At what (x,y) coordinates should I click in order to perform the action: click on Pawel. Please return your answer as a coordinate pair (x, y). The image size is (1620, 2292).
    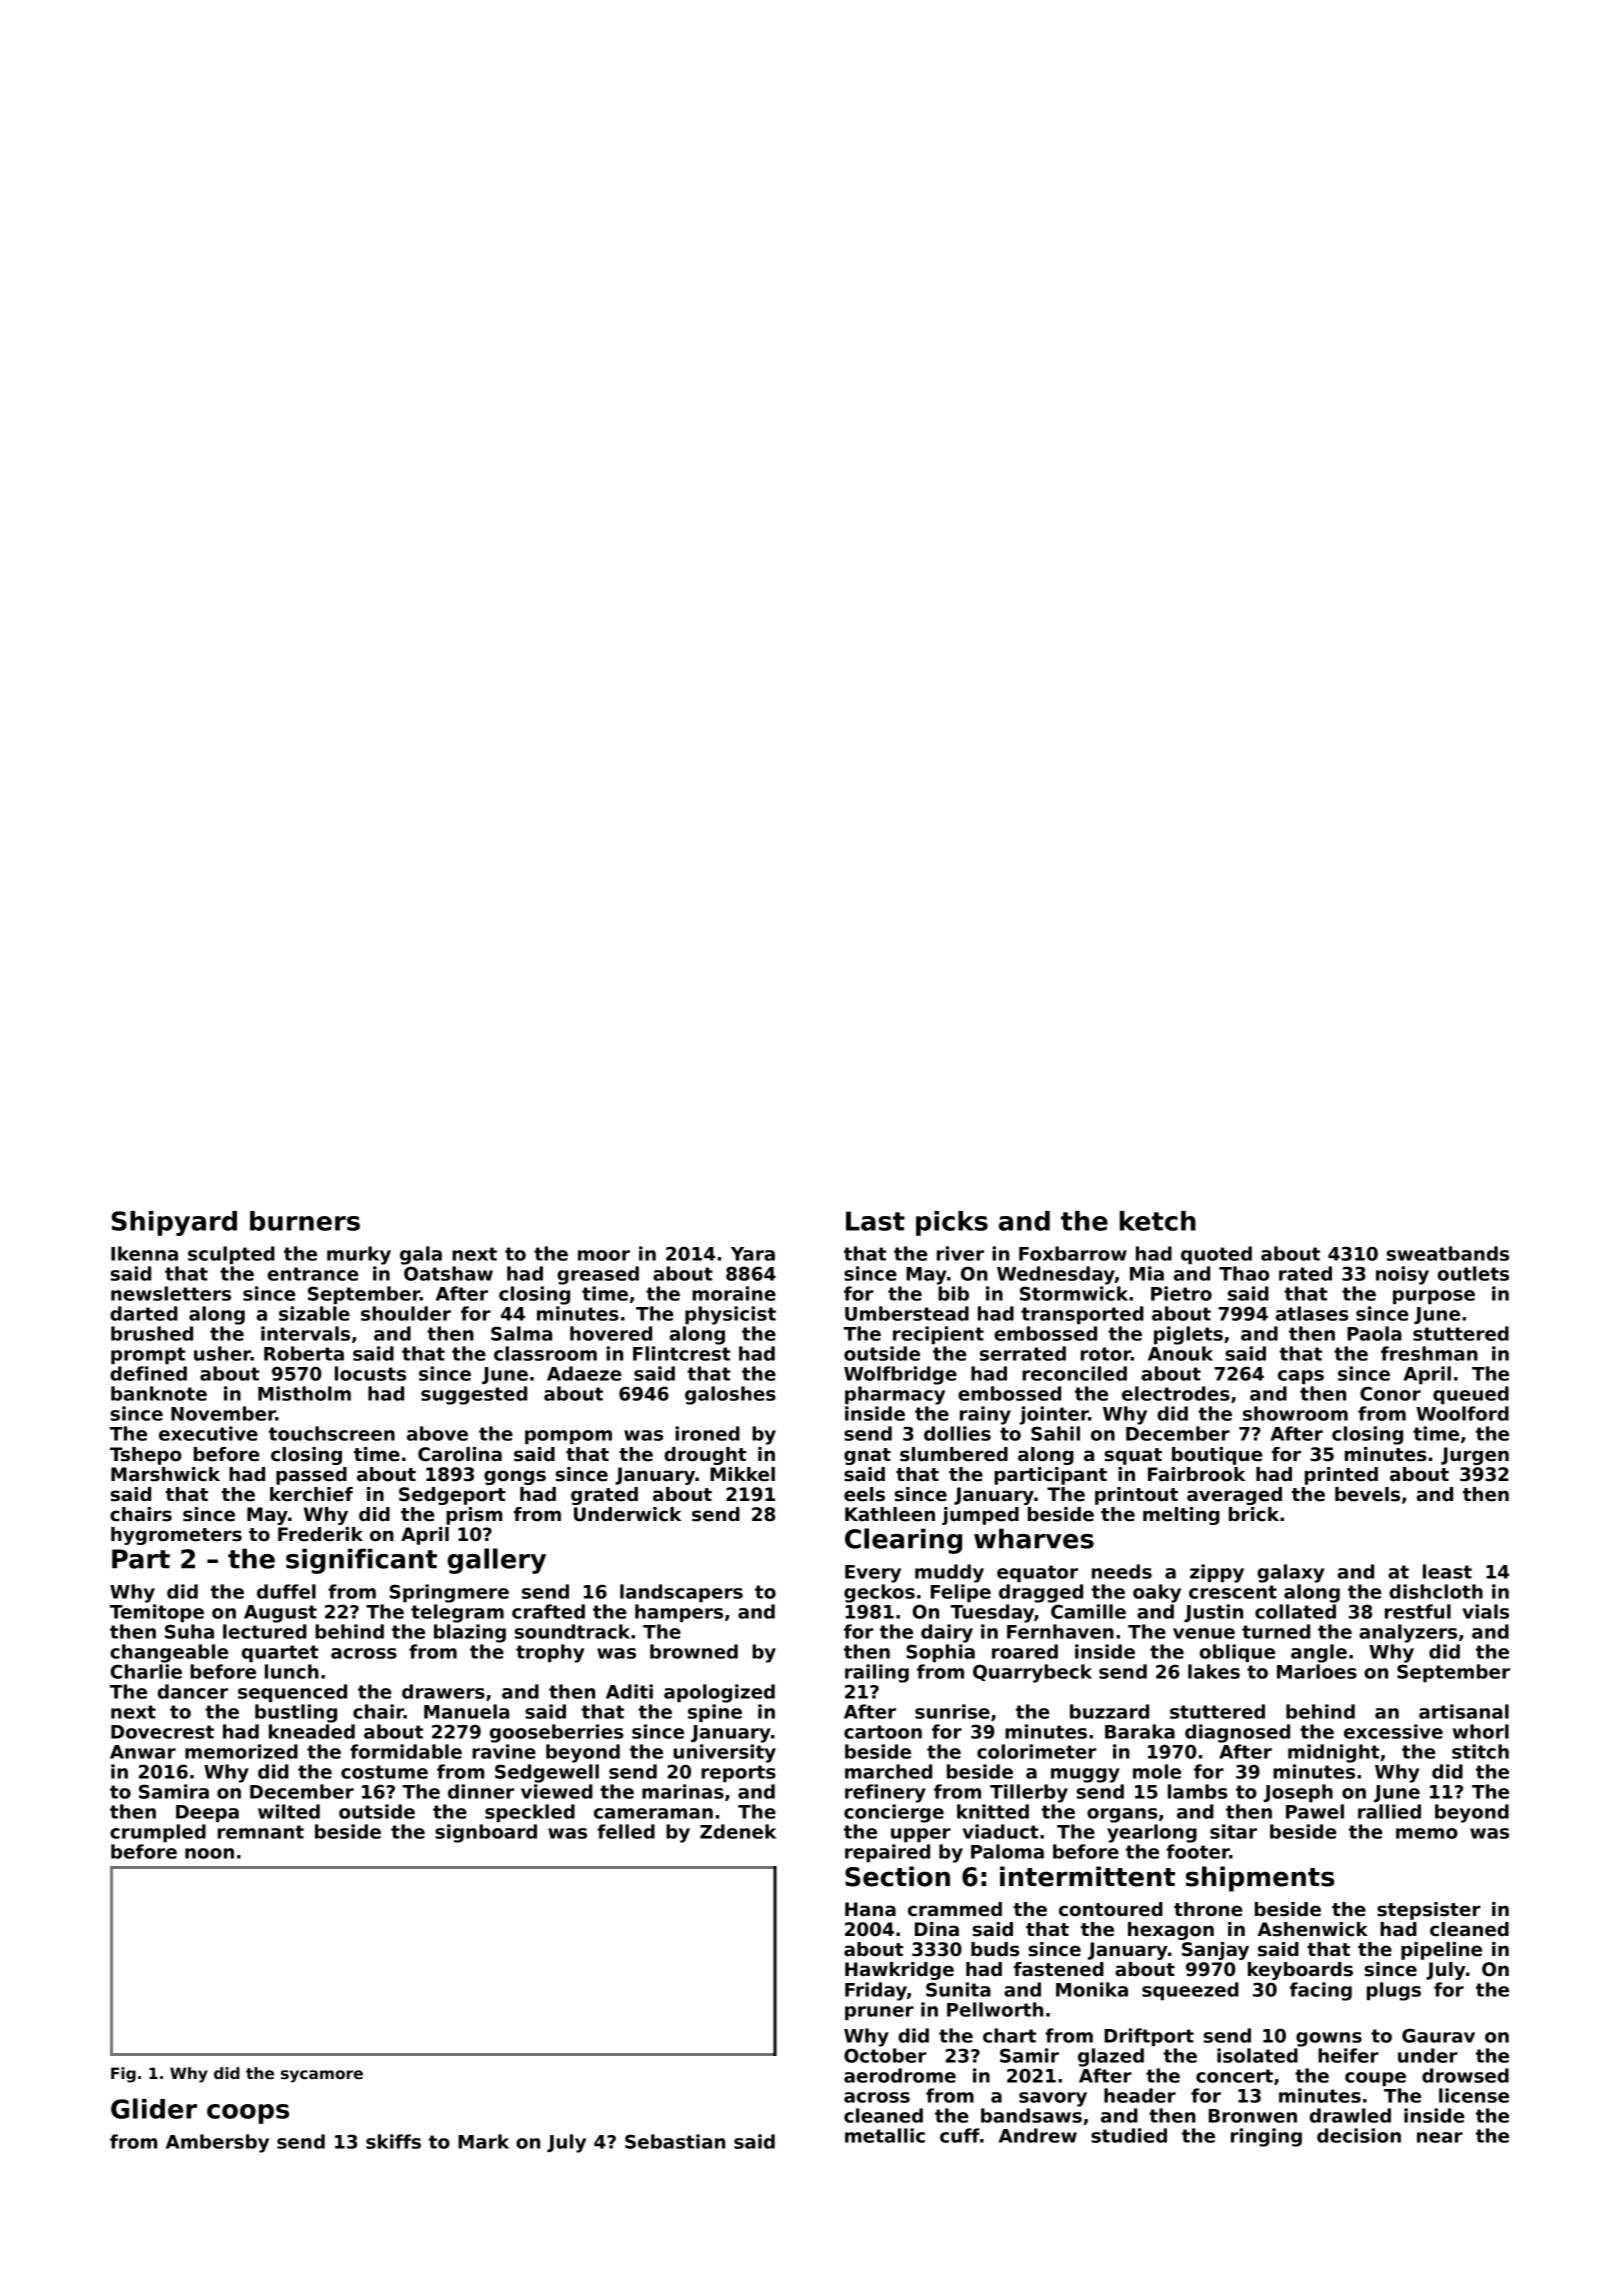
    Looking at the image, I should click on (1315, 1811).
